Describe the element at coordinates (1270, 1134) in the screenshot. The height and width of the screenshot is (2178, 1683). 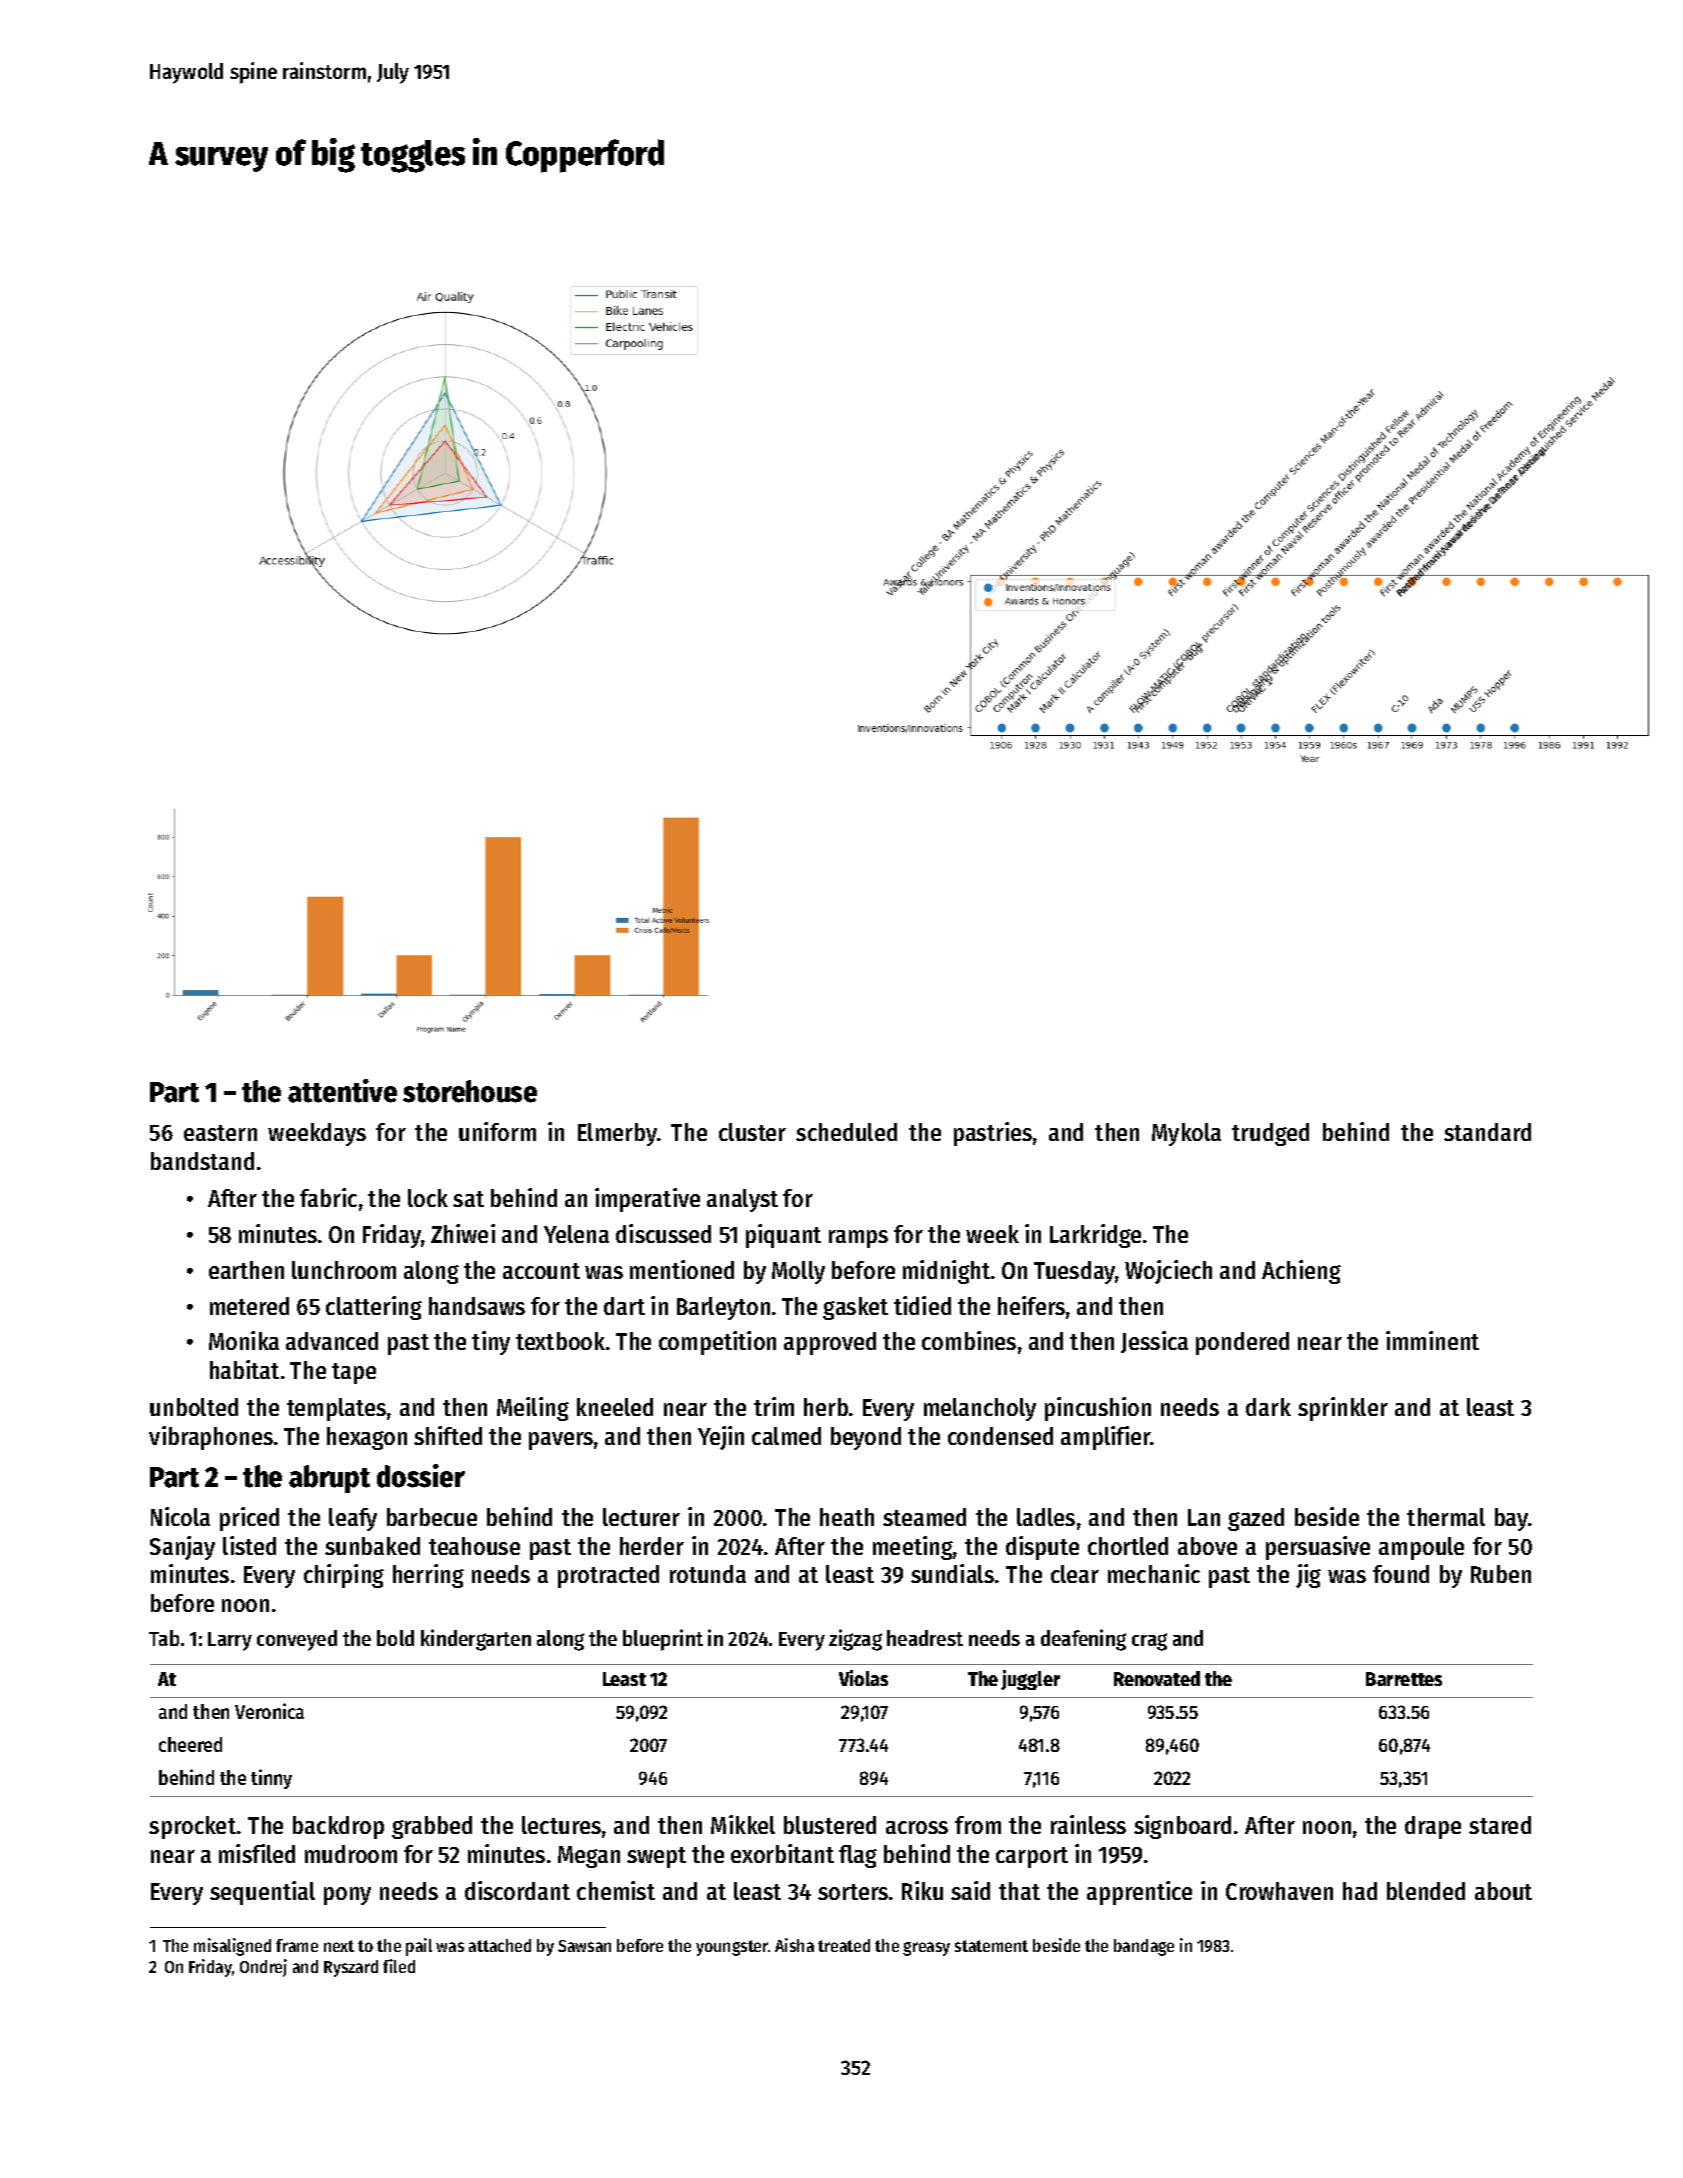
I see `trudged` at that location.
